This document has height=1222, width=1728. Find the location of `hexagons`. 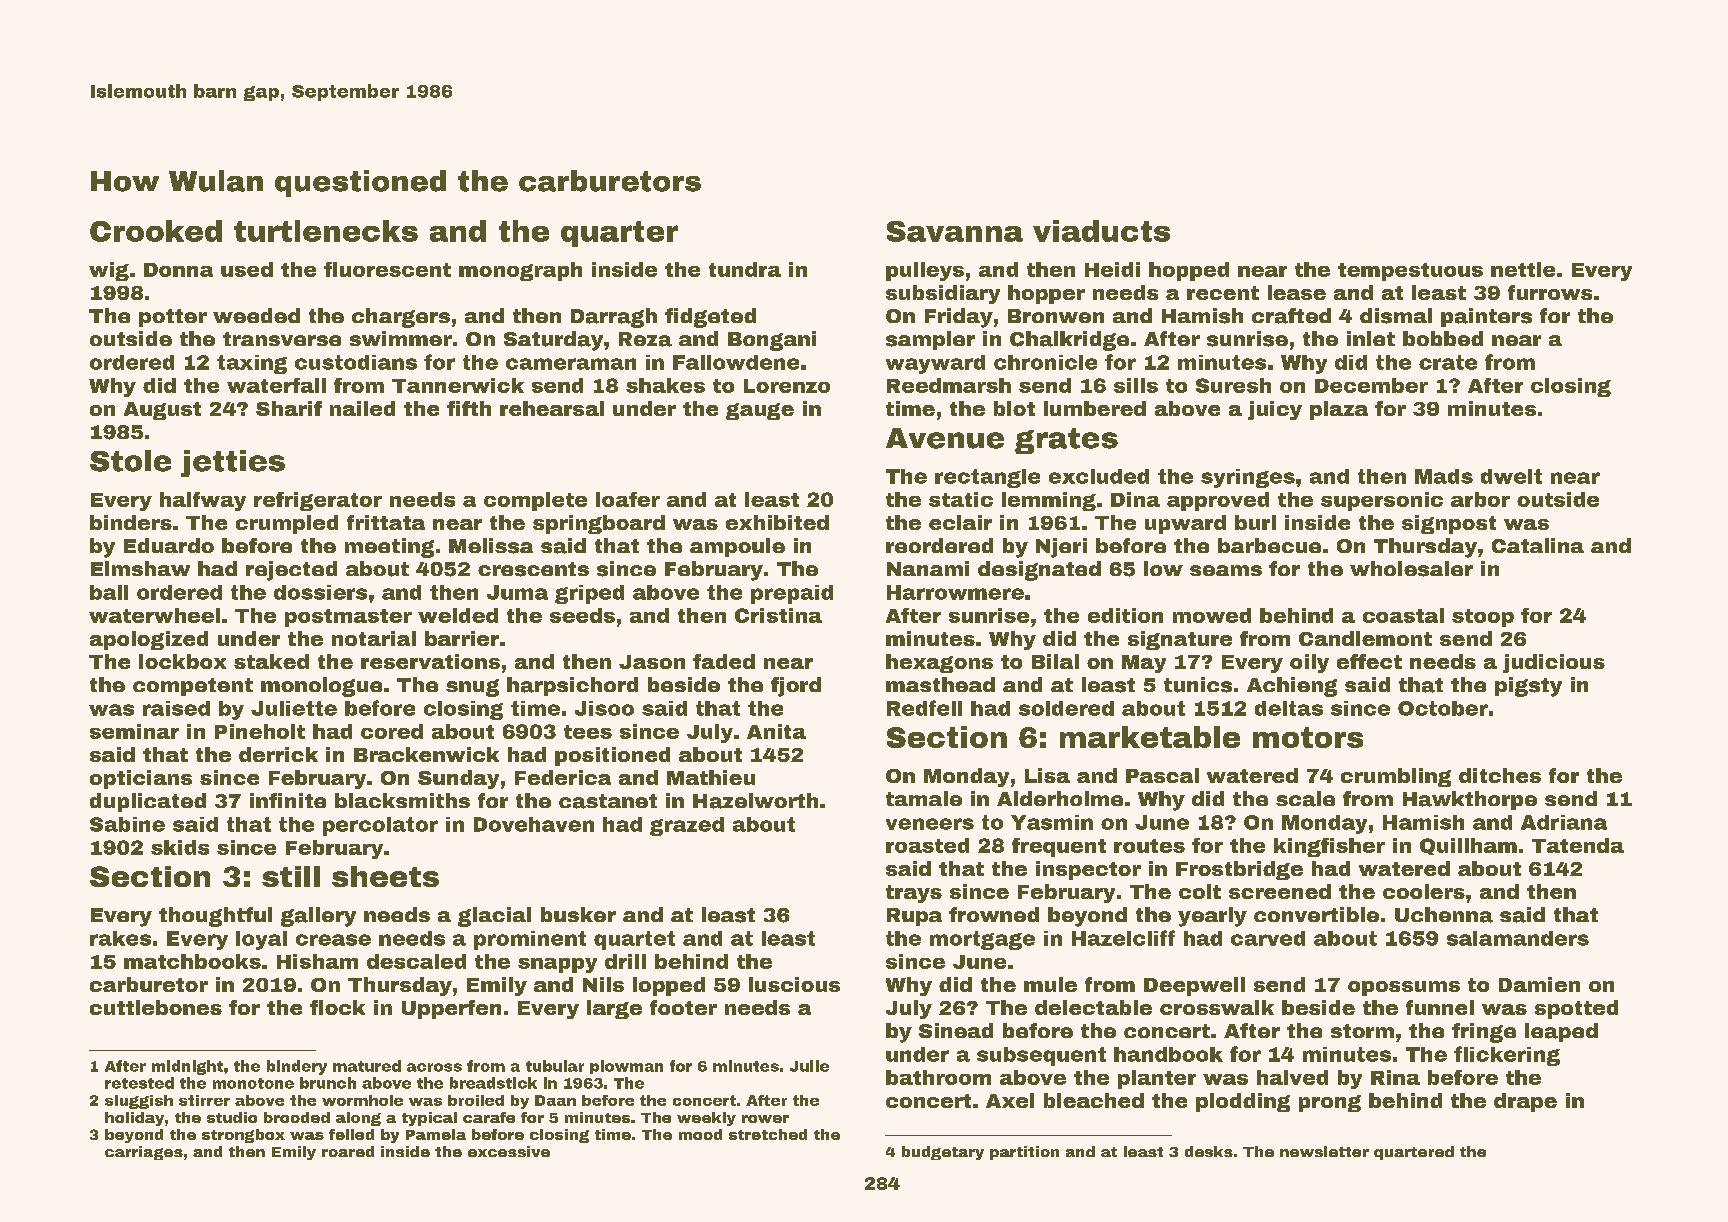

hexagons is located at coordinates (939, 663).
